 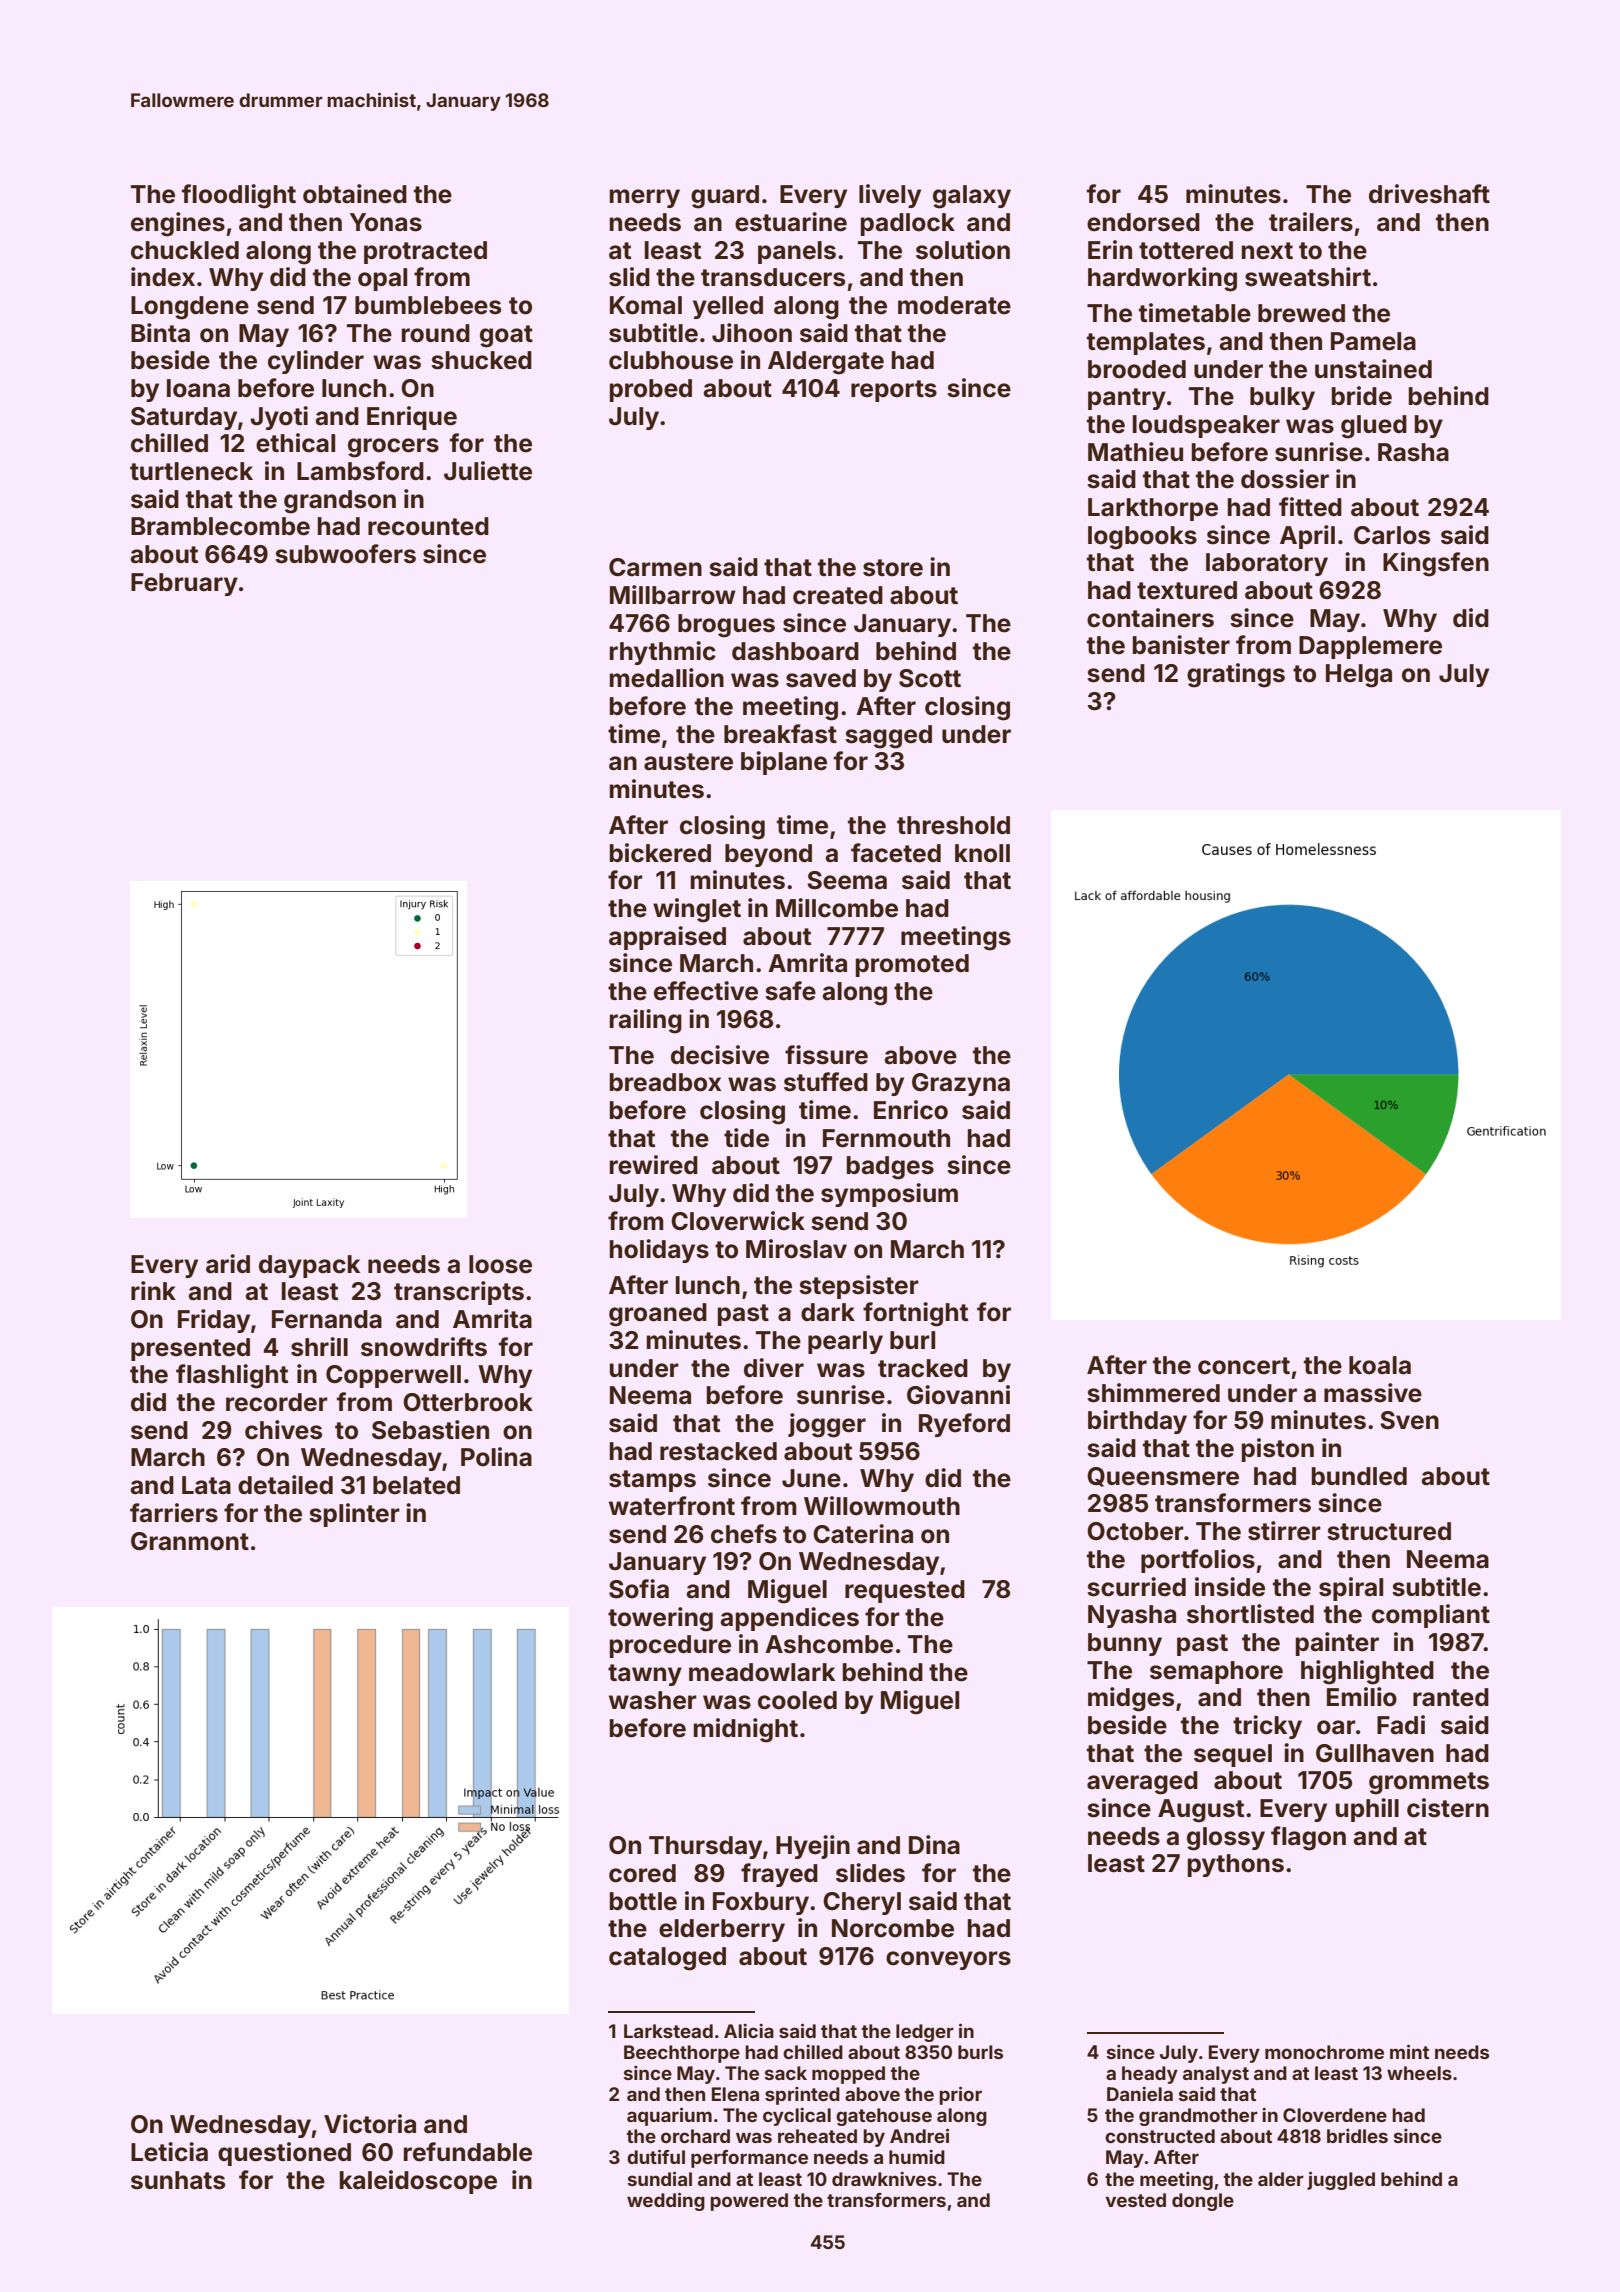 I want to click on Carmen, so click(x=655, y=567).
